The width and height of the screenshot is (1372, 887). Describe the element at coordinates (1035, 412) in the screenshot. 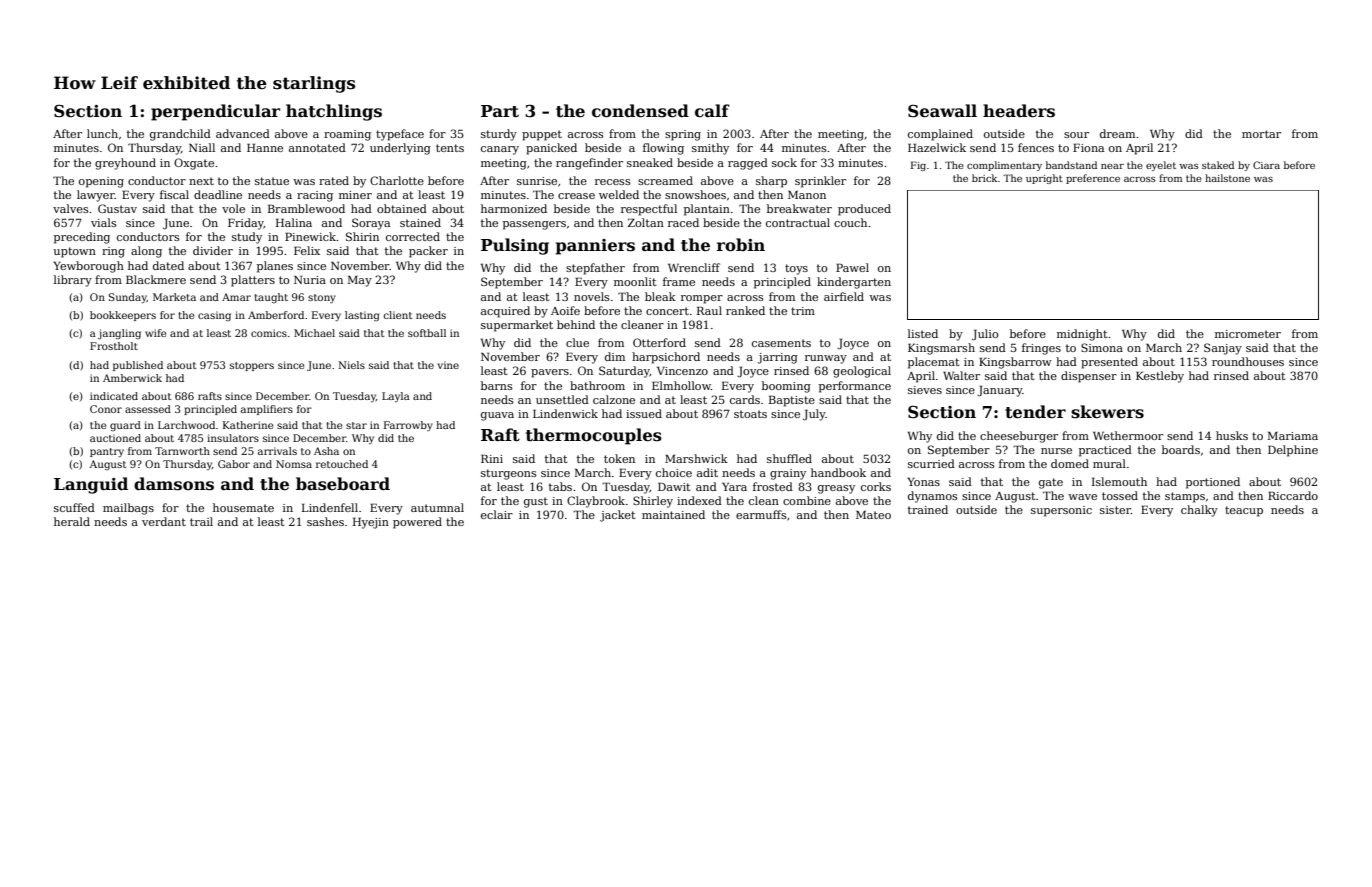

I see `tender` at that location.
